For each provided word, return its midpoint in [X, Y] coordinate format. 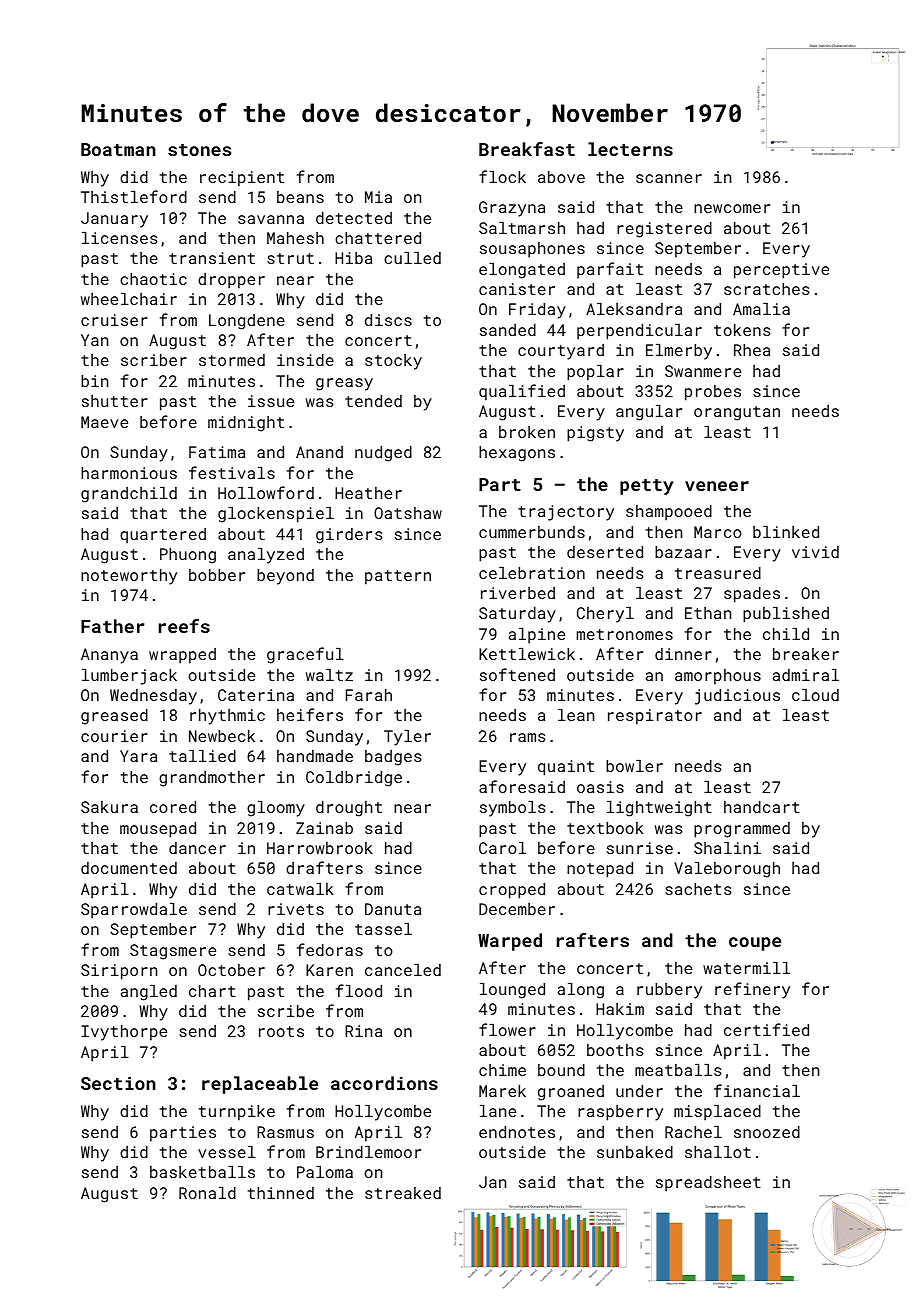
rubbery [669, 991]
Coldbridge [354, 779]
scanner [669, 178]
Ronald [207, 1193]
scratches [767, 289]
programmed [742, 830]
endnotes [517, 1132]
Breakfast [527, 149]
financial [757, 1090]
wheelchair [129, 299]
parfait [610, 270]
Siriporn [119, 972]
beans [300, 197]
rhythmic [227, 717]
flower [507, 1029]
